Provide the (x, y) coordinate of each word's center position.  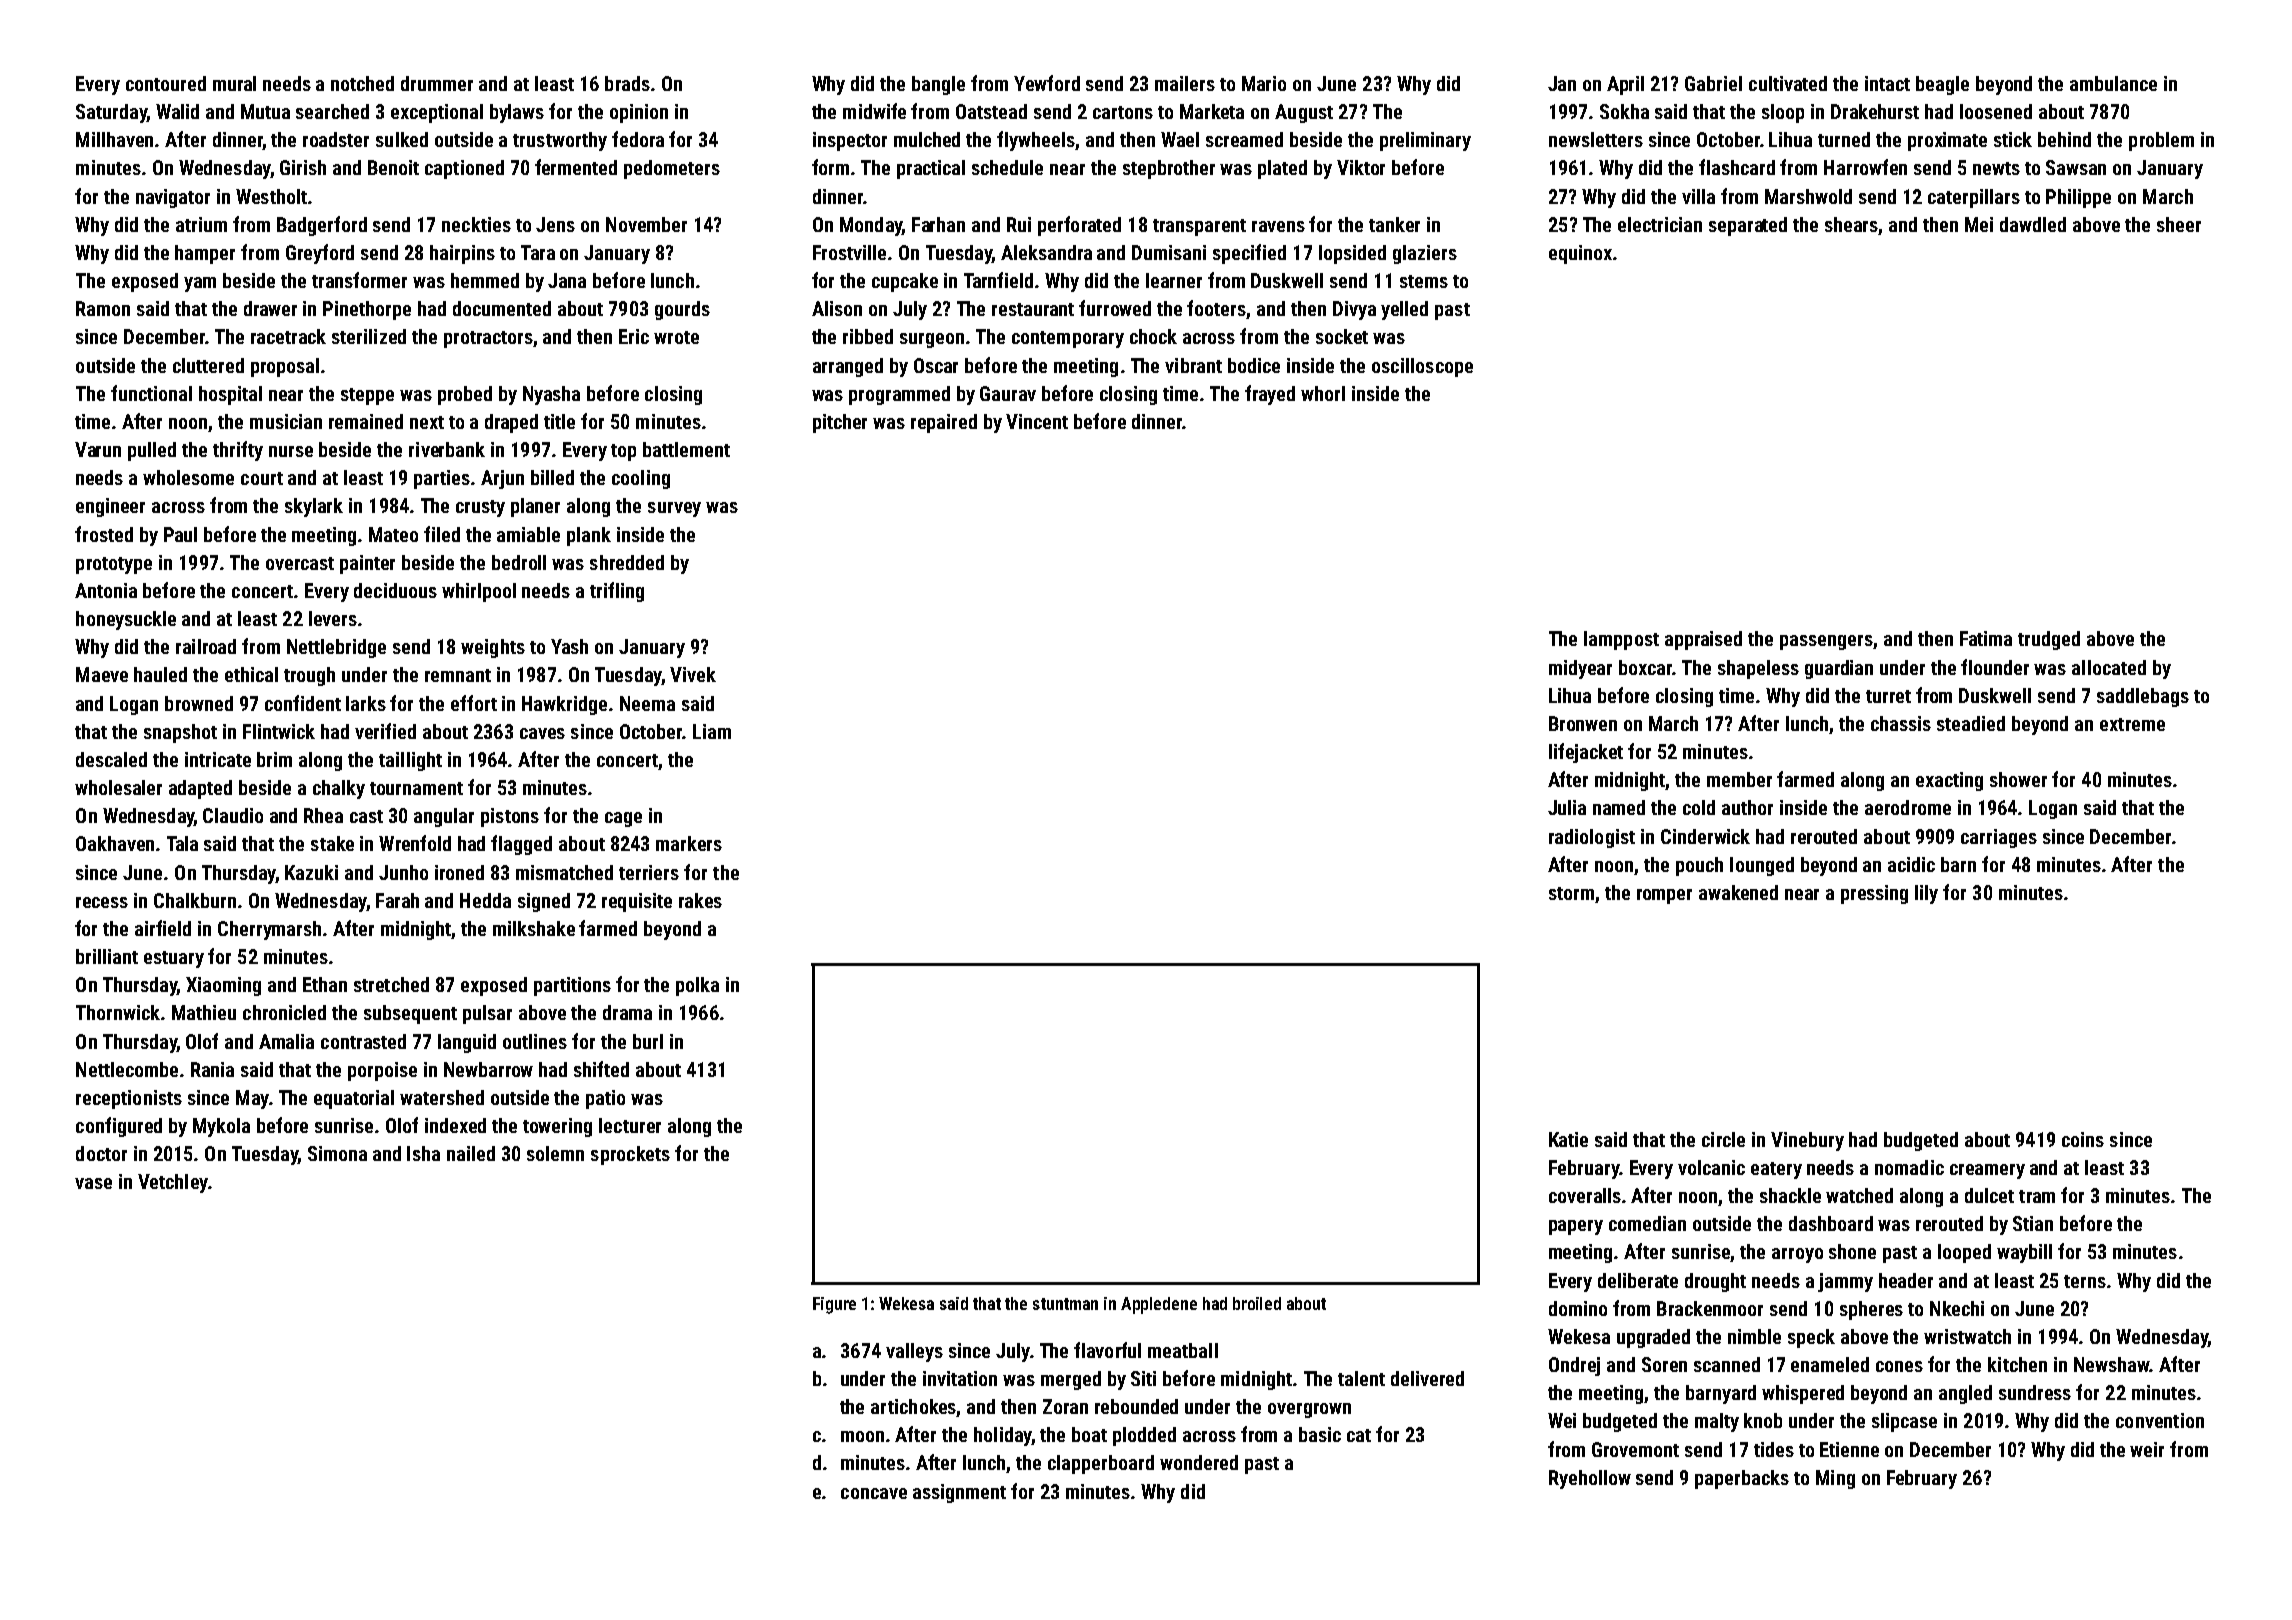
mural (234, 83)
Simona (337, 1153)
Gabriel (1713, 83)
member (1739, 779)
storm (1571, 893)
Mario (1264, 83)
